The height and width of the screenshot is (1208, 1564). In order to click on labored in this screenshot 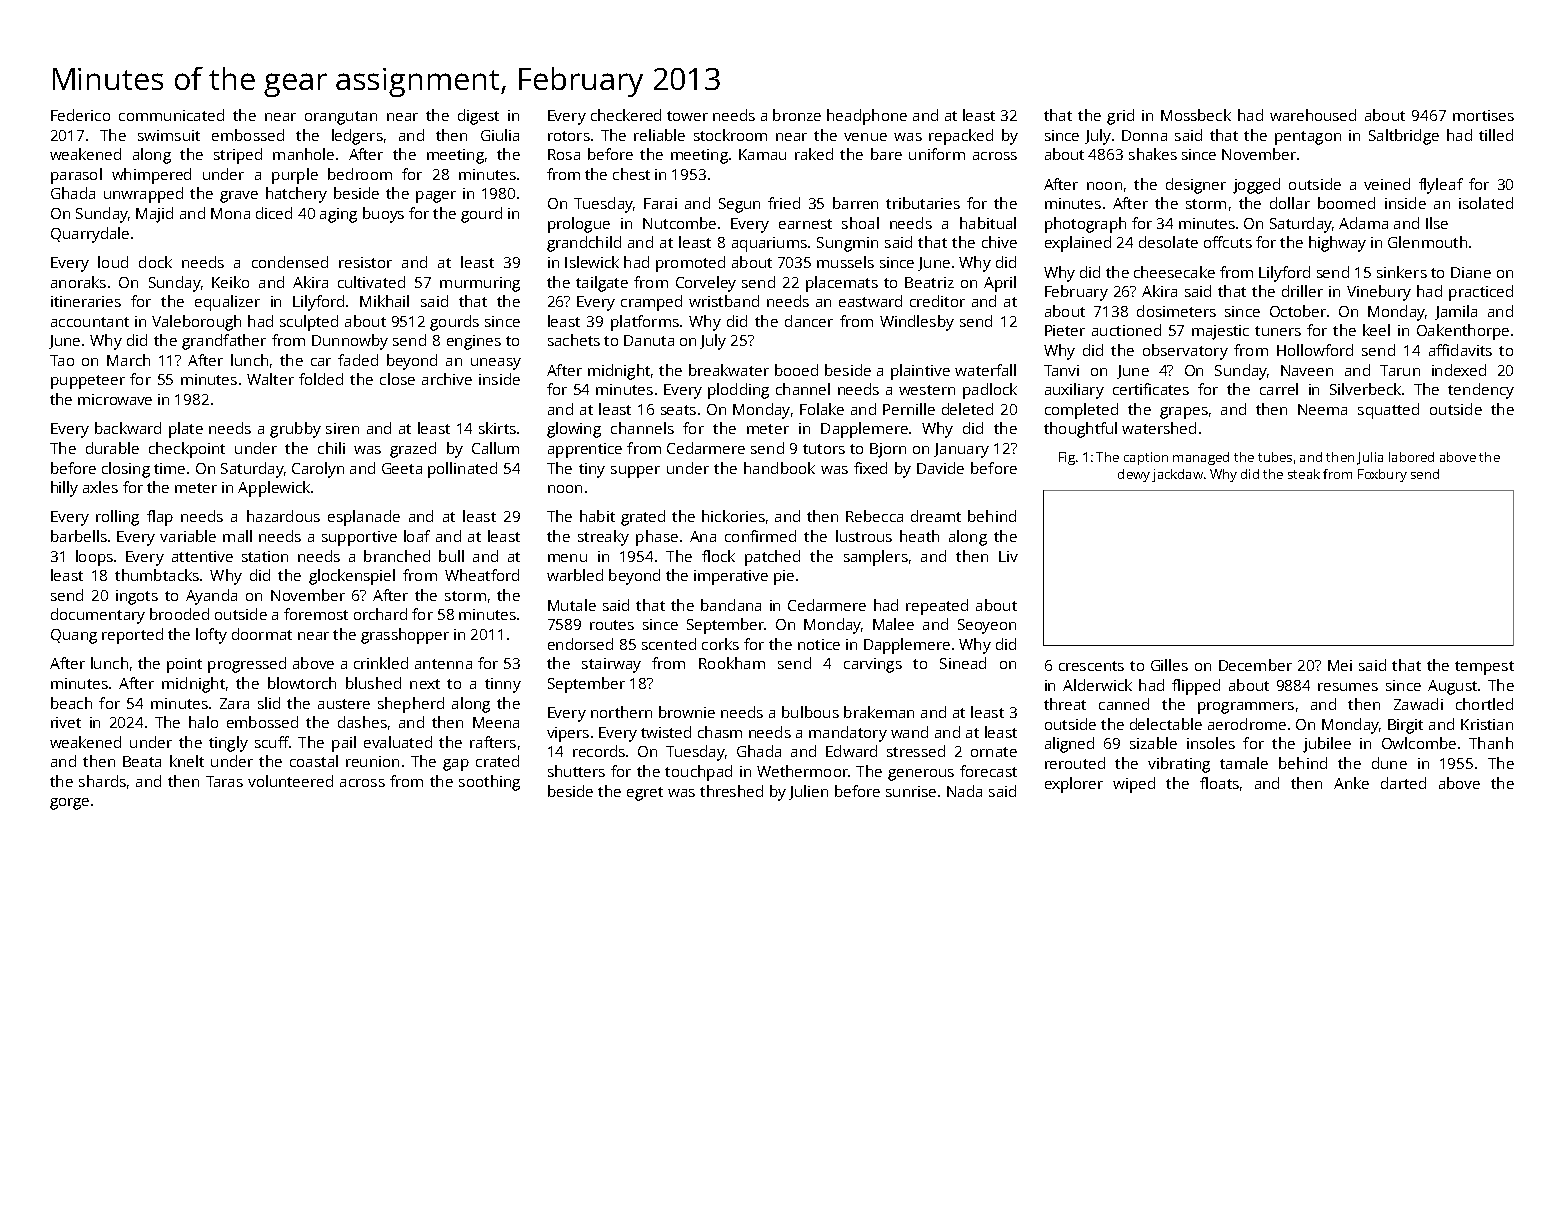, I will do `click(1411, 457)`.
